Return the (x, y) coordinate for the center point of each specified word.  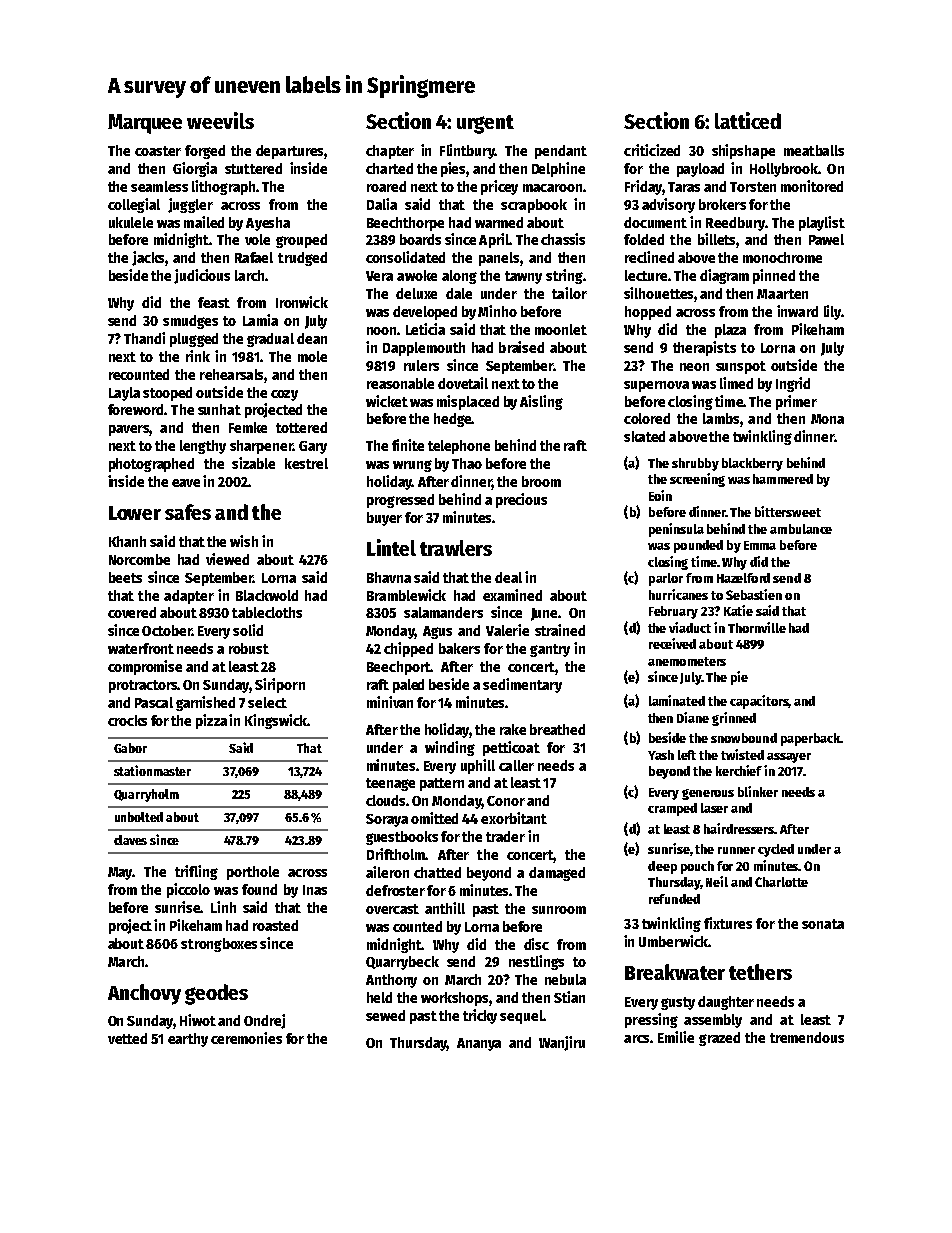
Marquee (145, 124)
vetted (127, 1038)
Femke (248, 427)
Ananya (479, 1044)
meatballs (814, 150)
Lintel (391, 547)
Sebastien (754, 594)
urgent (485, 124)
